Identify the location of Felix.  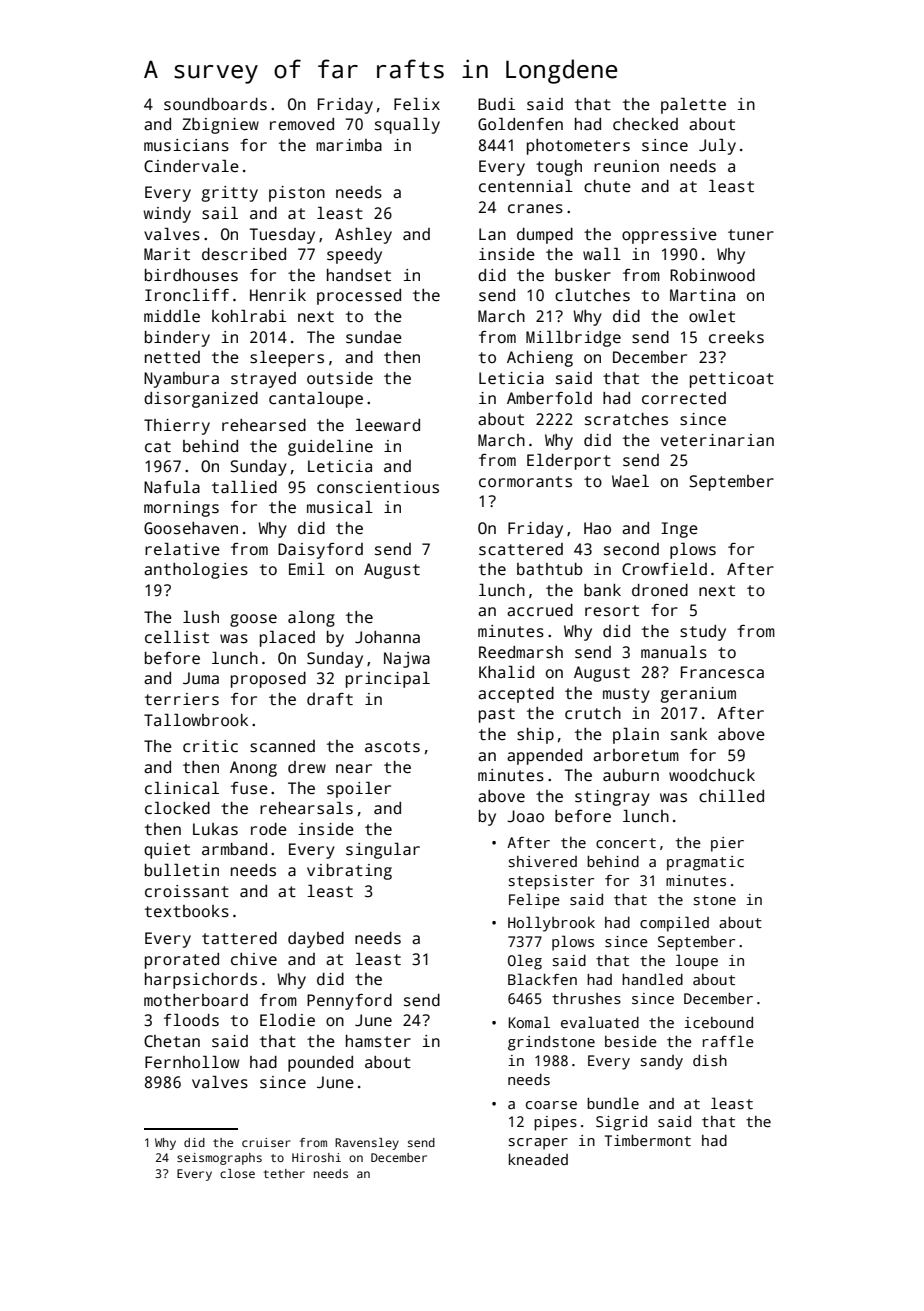
(417, 104).
